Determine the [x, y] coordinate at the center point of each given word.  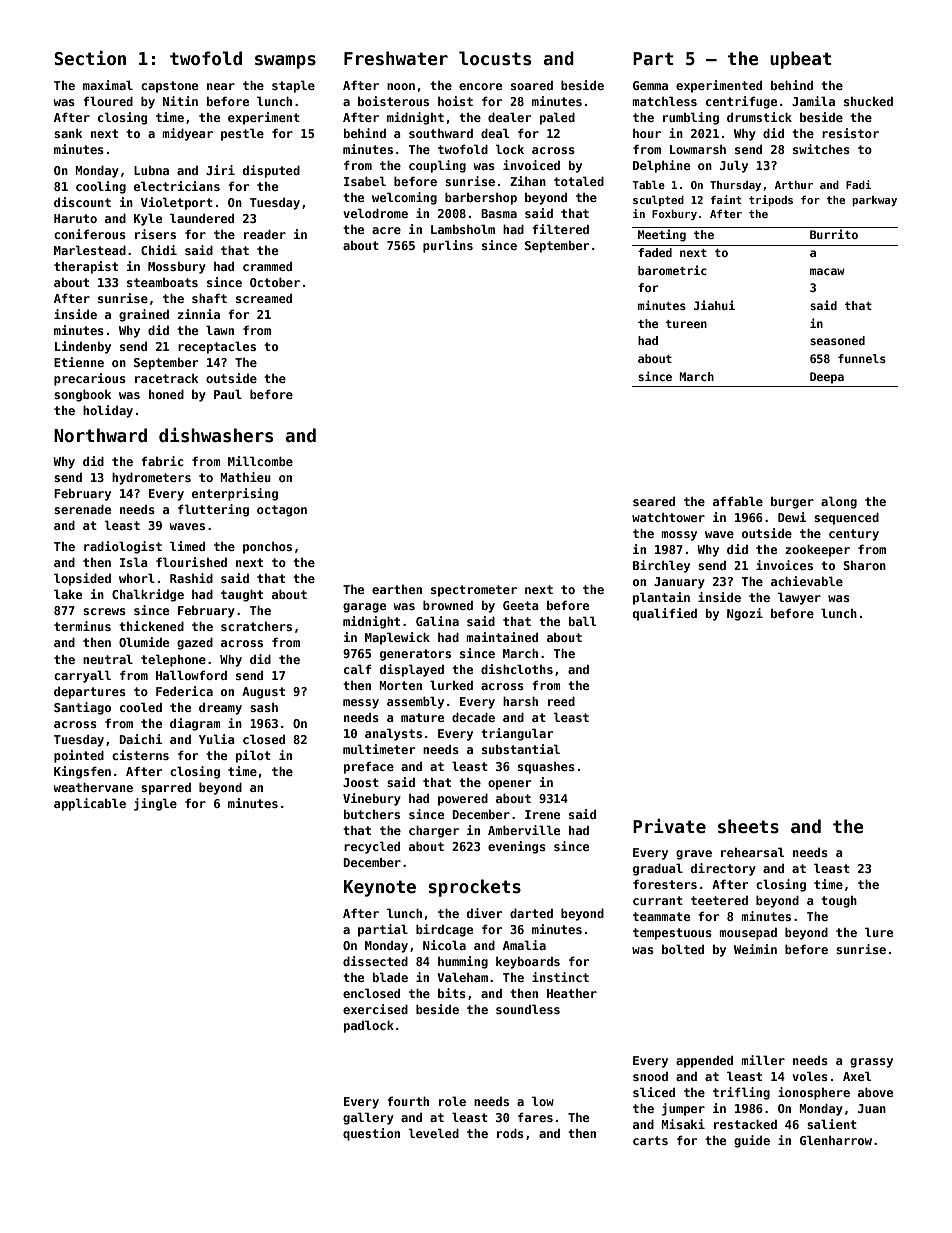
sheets [748, 826]
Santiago [82, 708]
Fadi [858, 184]
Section [90, 58]
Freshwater [396, 58]
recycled [372, 847]
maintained [502, 637]
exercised [375, 1009]
